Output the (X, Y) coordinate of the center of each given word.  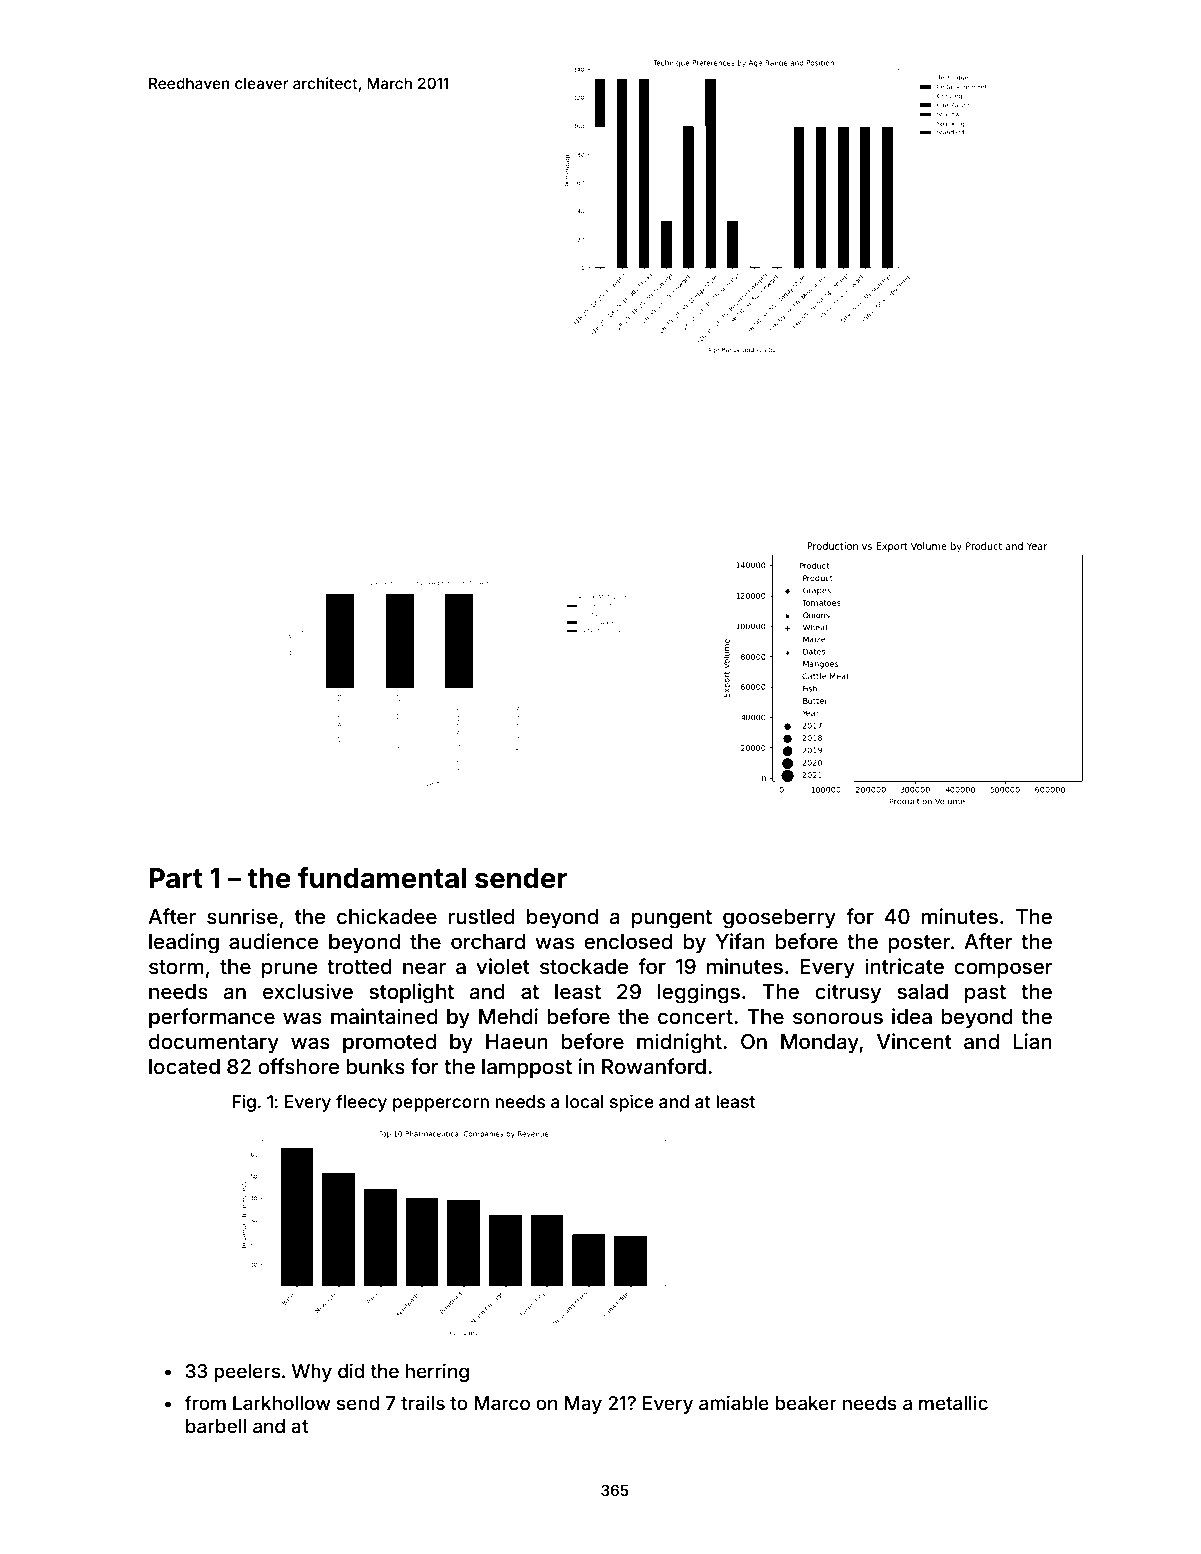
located (184, 1066)
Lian (1032, 1041)
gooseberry (779, 919)
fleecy (361, 1103)
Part (176, 878)
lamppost (527, 1068)
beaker (806, 1403)
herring (437, 1372)
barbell (216, 1426)
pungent (672, 919)
